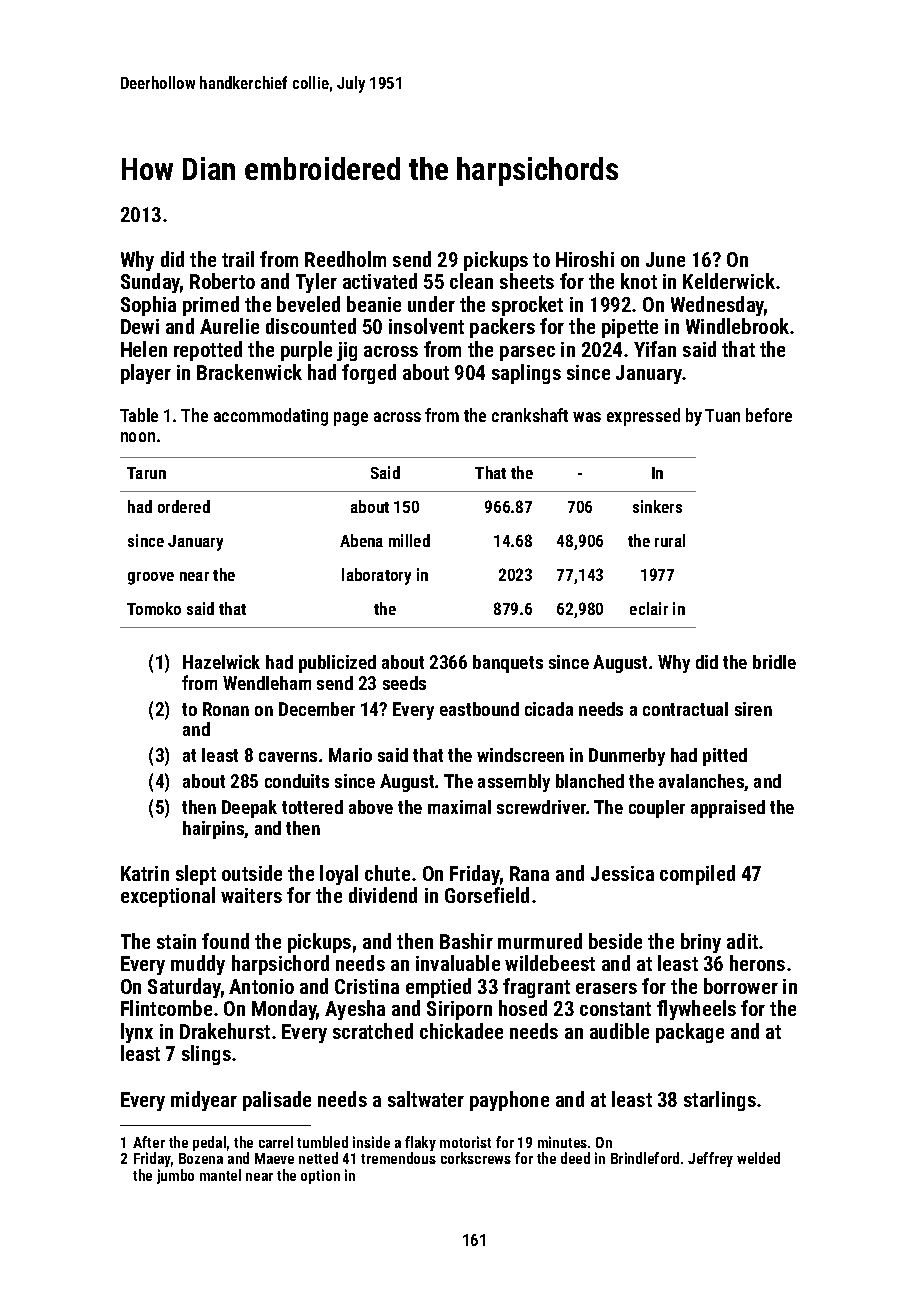 The width and height of the screenshot is (924, 1311). Describe the element at coordinates (284, 1010) in the screenshot. I see `Monday` at that location.
